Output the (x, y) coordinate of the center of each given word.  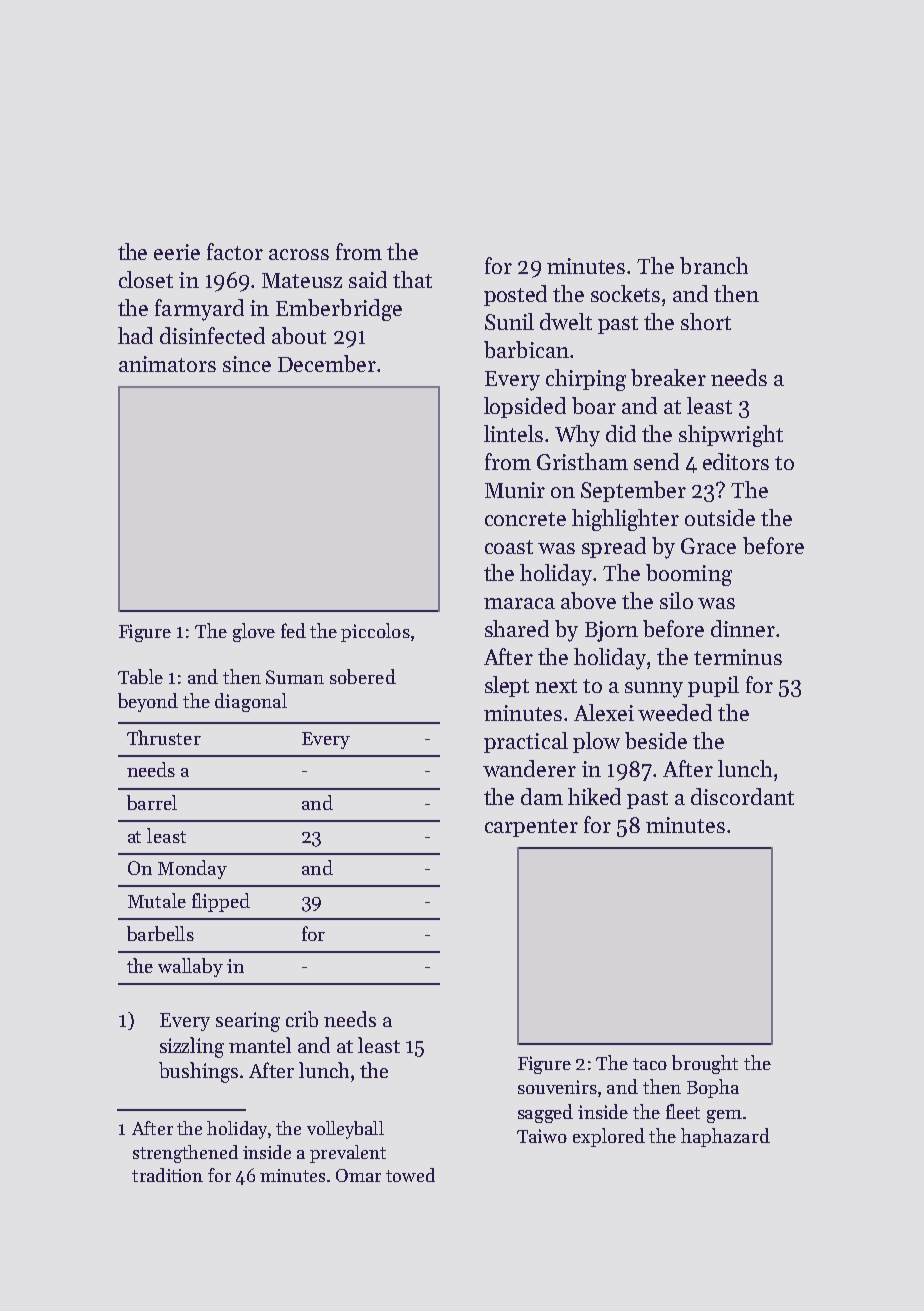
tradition (167, 1175)
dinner (743, 628)
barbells (160, 933)
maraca (519, 603)
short (706, 321)
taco (650, 1064)
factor (235, 251)
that (412, 279)
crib (302, 1019)
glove (254, 632)
